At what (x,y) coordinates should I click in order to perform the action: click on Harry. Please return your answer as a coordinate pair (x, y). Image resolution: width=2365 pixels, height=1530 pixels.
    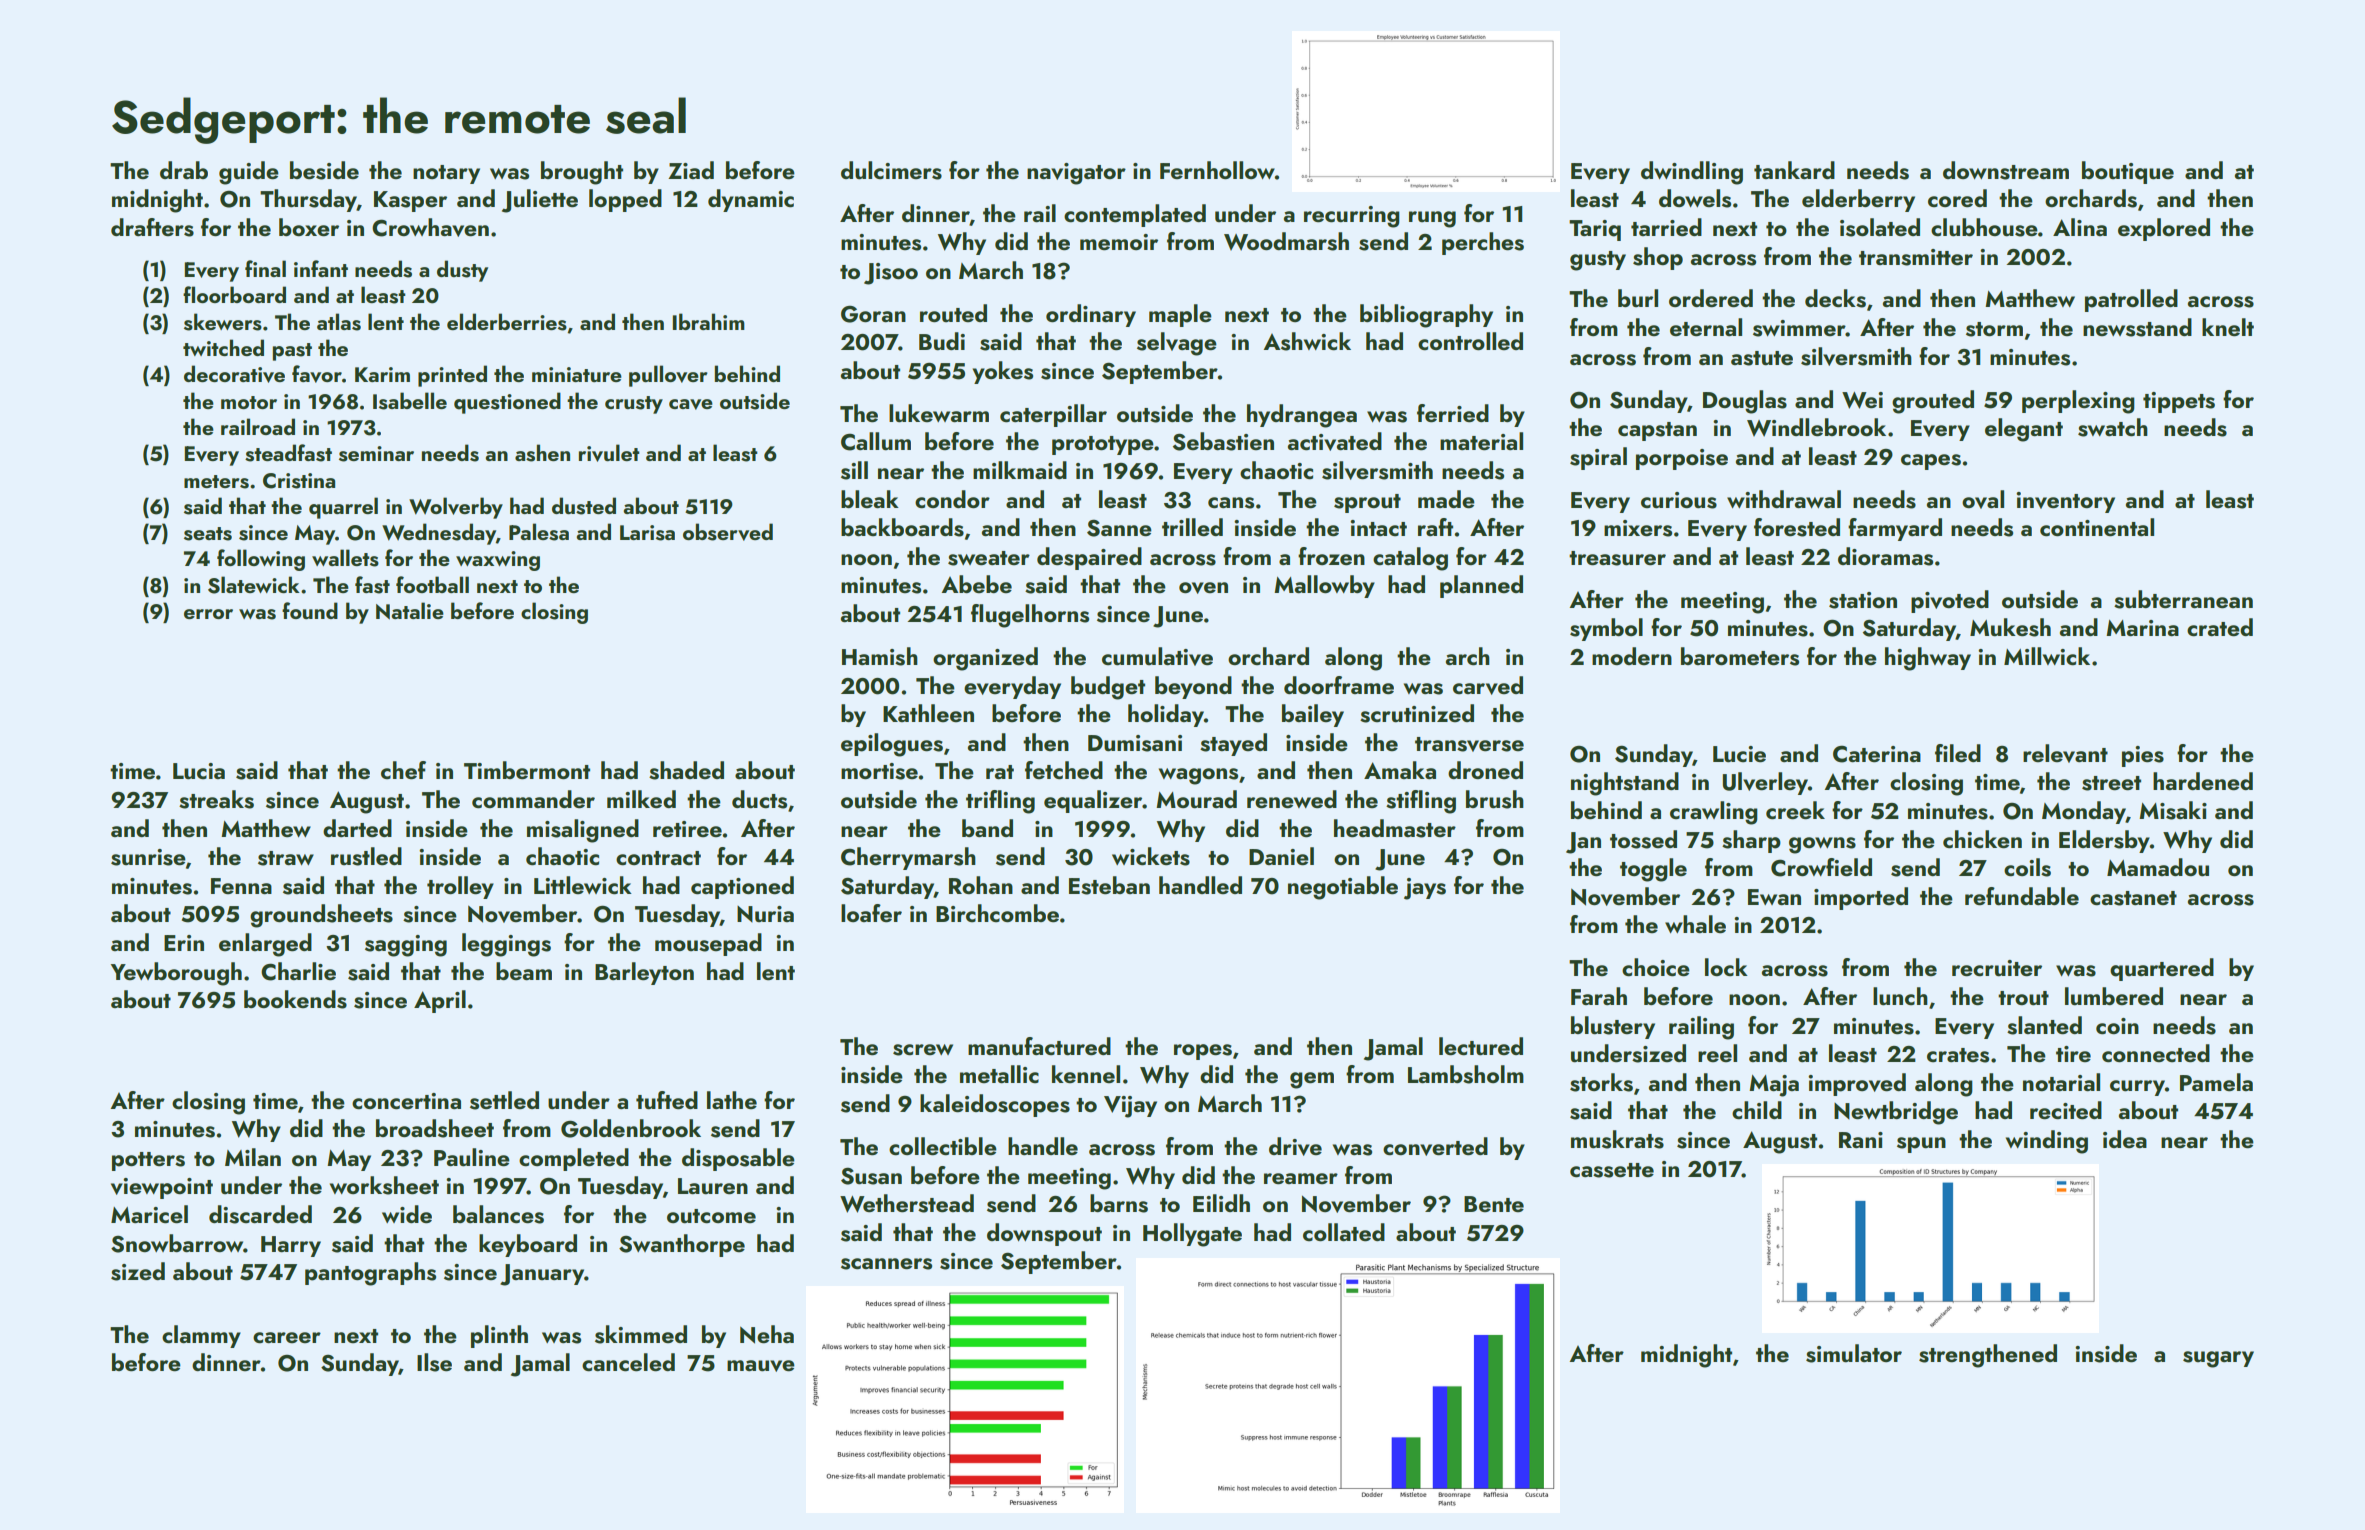
    Looking at the image, I should click on (291, 1246).
